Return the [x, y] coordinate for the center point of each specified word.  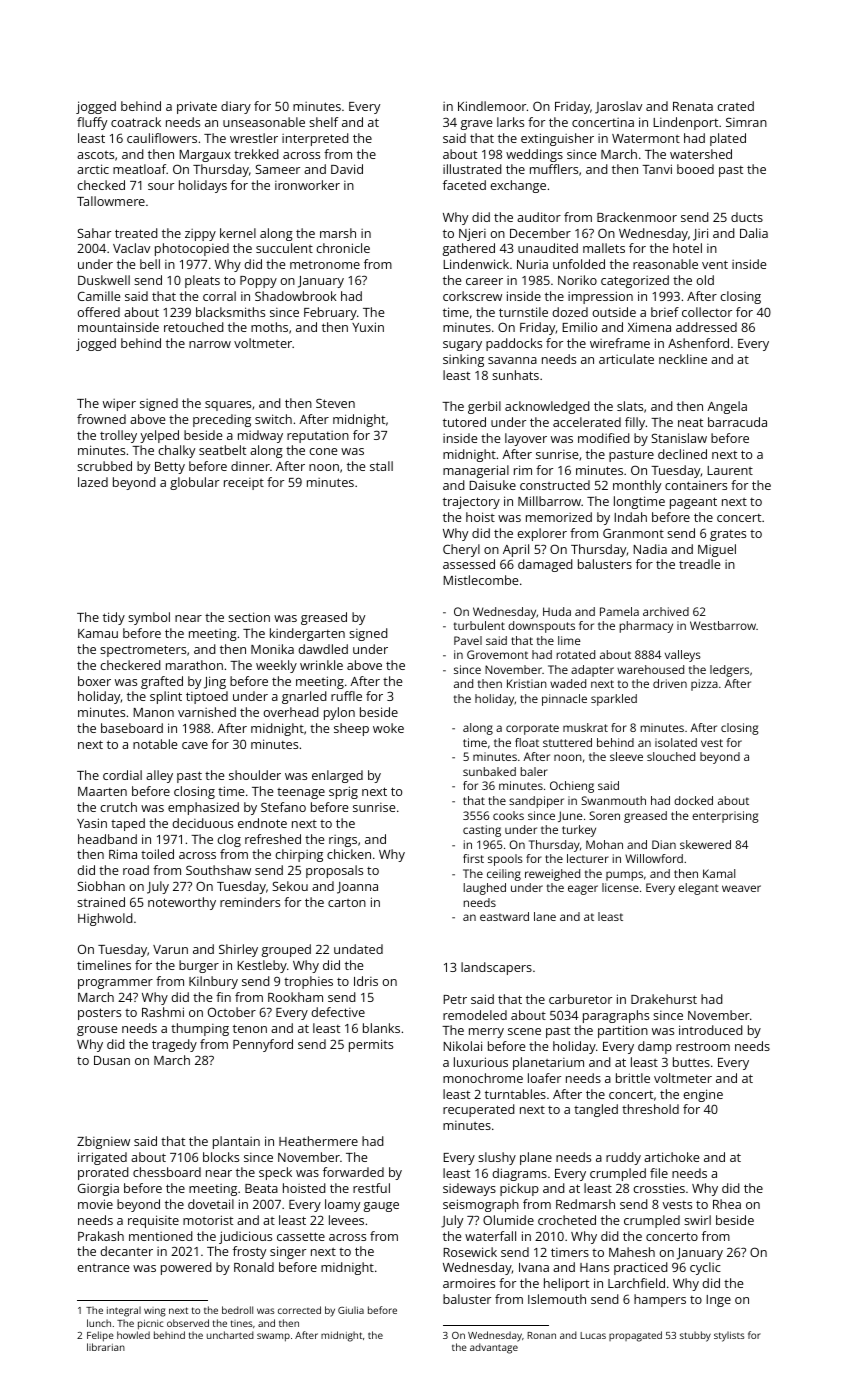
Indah [630, 517]
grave [476, 125]
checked [101, 185]
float [527, 742]
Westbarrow [723, 625]
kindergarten [307, 634]
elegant [698, 889]
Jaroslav [618, 107]
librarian [106, 1347]
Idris [366, 981]
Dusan [112, 1060]
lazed [93, 482]
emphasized [203, 808]
